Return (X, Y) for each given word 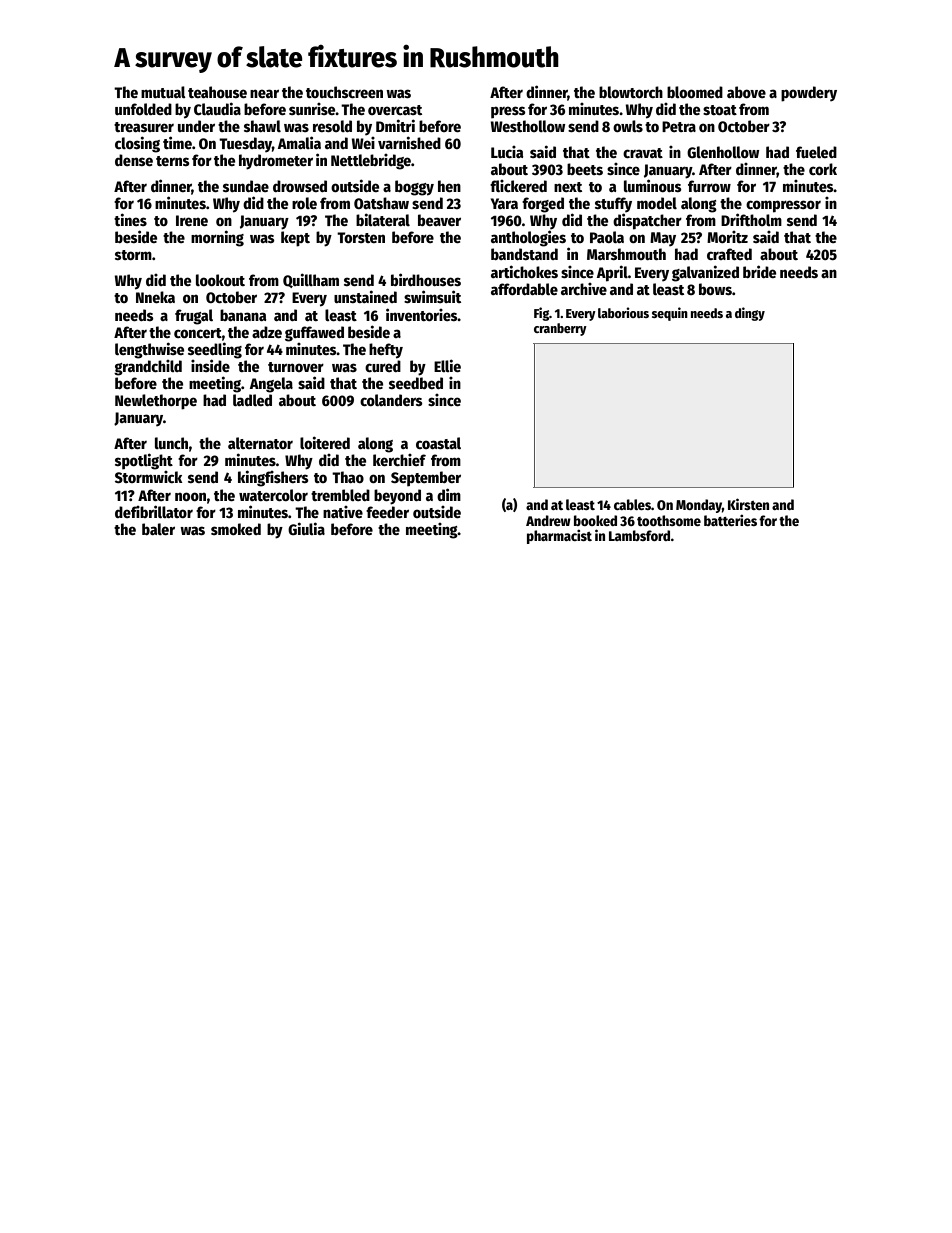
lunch (171, 443)
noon (190, 496)
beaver (439, 220)
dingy (750, 314)
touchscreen (344, 92)
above (746, 92)
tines (130, 219)
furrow (709, 186)
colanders (391, 400)
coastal (438, 443)
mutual (163, 92)
